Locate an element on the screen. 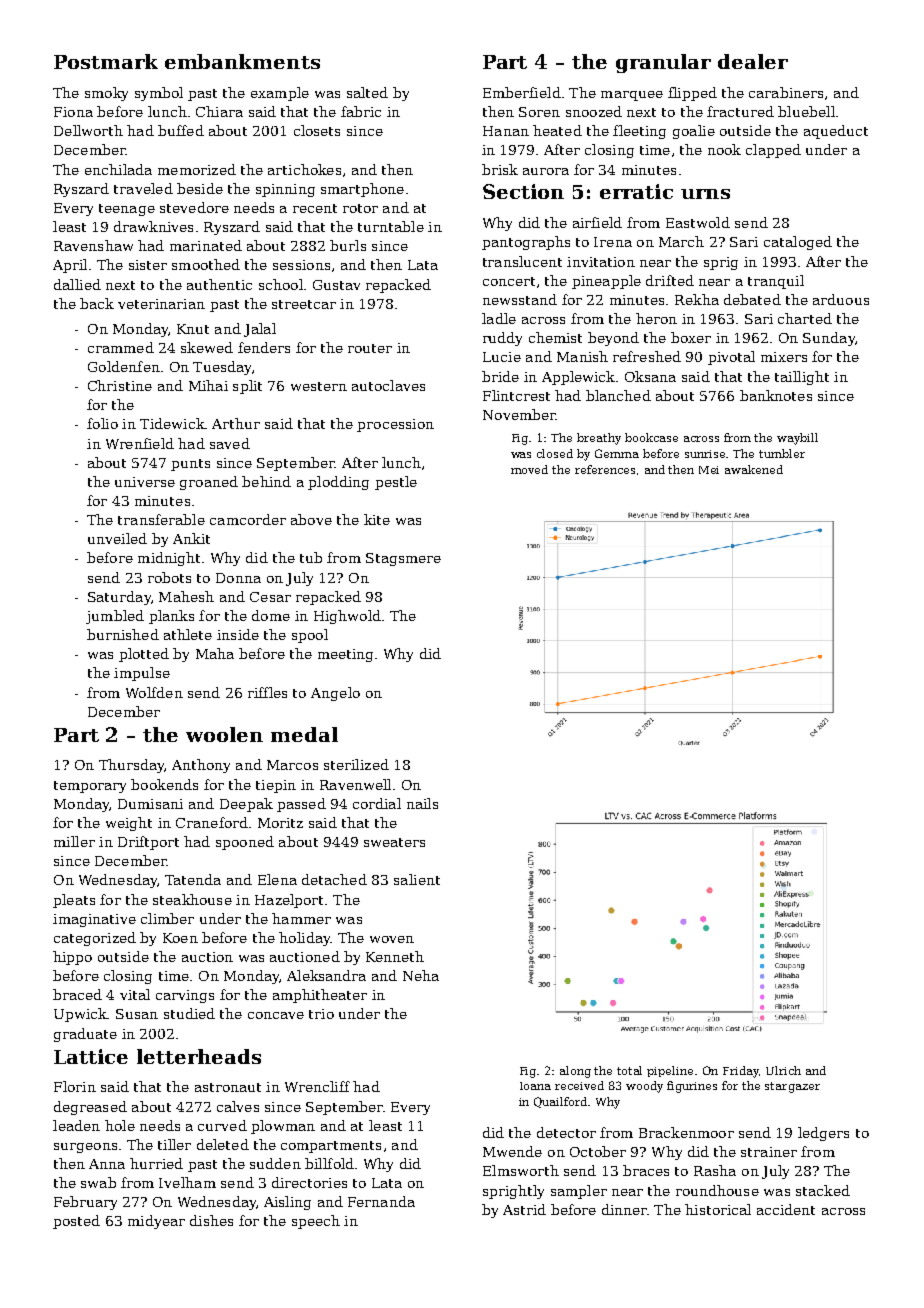  temporary is located at coordinates (90, 787).
